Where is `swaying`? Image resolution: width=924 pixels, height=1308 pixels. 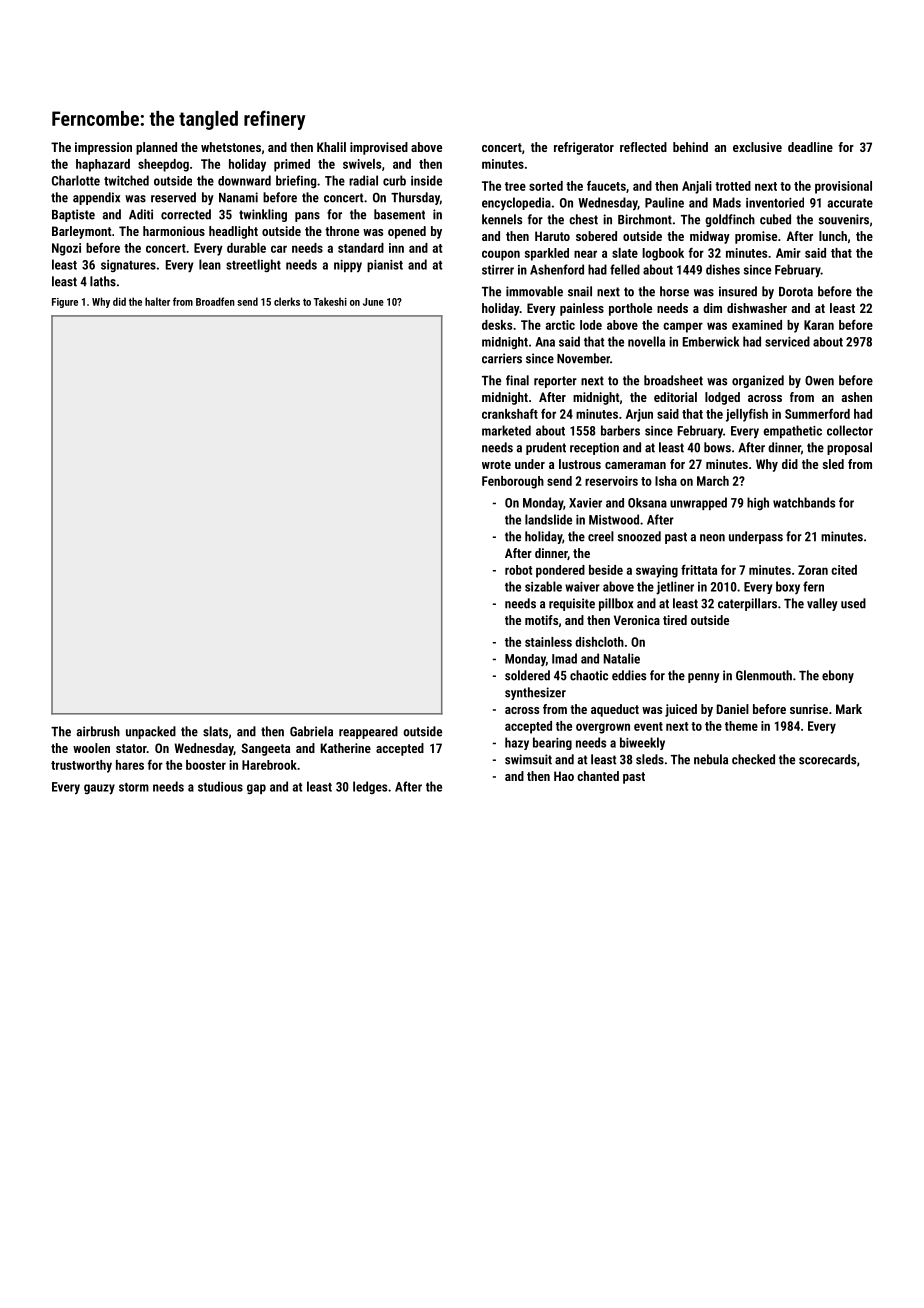
swaying is located at coordinates (657, 571).
